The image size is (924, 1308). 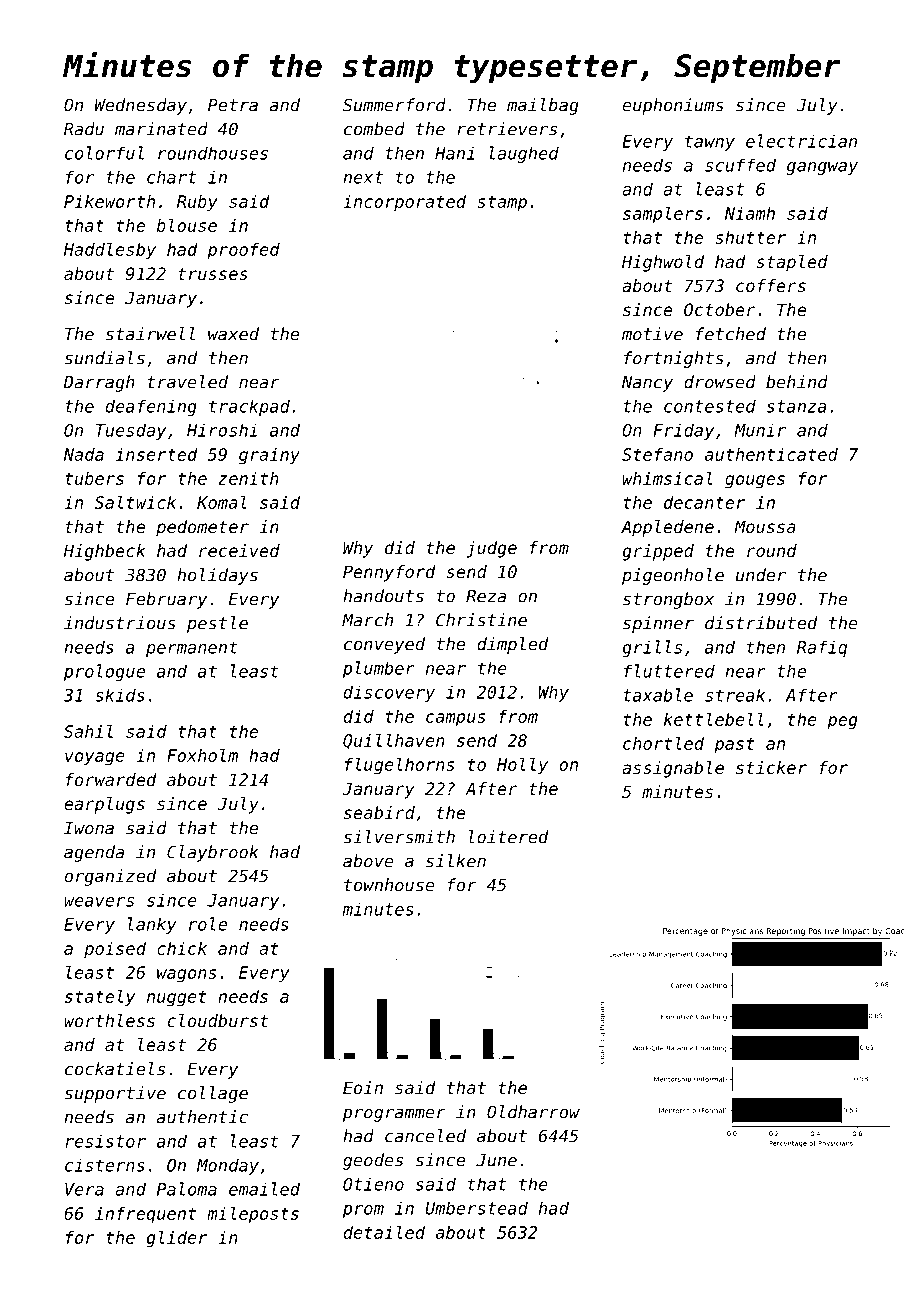 What do you see at coordinates (394, 105) in the page?
I see `Summerford` at bounding box center [394, 105].
